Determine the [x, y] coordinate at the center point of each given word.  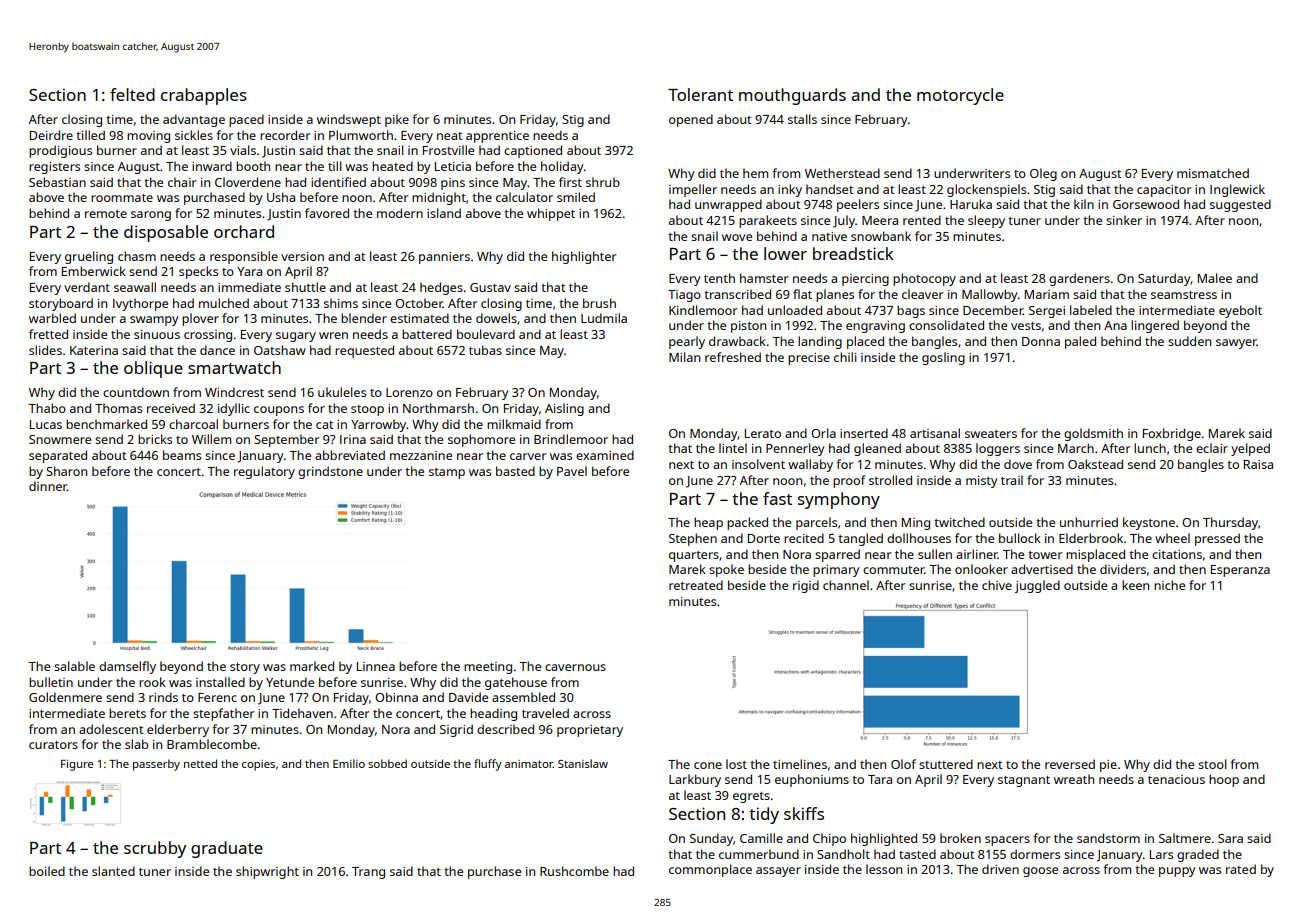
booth [253, 166]
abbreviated [350, 455]
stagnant [1024, 781]
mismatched [1213, 173]
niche [1169, 585]
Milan [684, 357]
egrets [751, 797]
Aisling [564, 409]
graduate [227, 849]
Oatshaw [280, 350]
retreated [696, 585]
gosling [943, 358]
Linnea [376, 666]
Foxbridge [1172, 434]
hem [755, 173]
